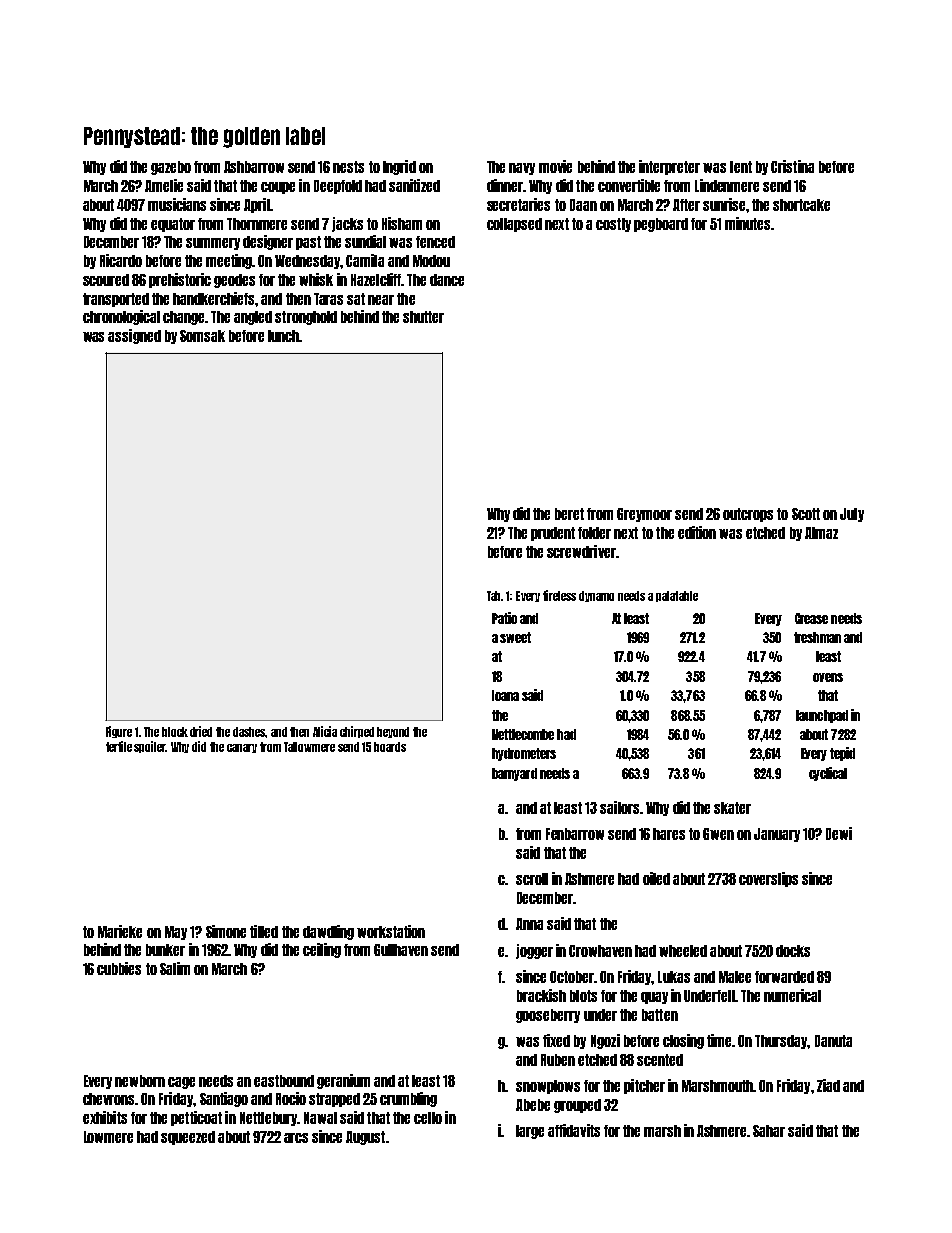  I want to click on Ioana, so click(505, 695).
